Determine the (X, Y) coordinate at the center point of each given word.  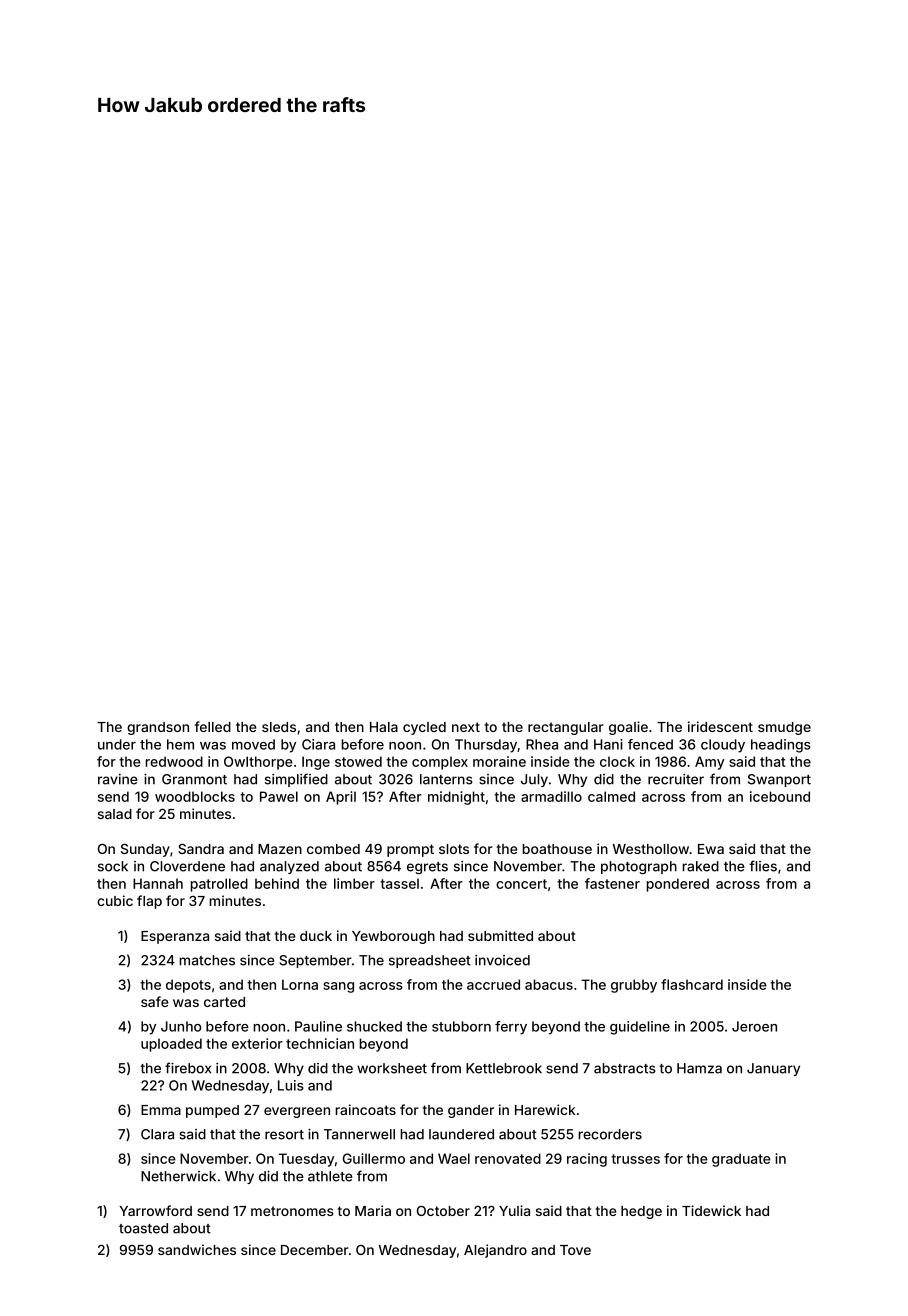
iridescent (720, 726)
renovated (508, 1158)
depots (188, 986)
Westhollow (651, 849)
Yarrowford (155, 1210)
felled (213, 726)
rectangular (566, 728)
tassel (399, 883)
